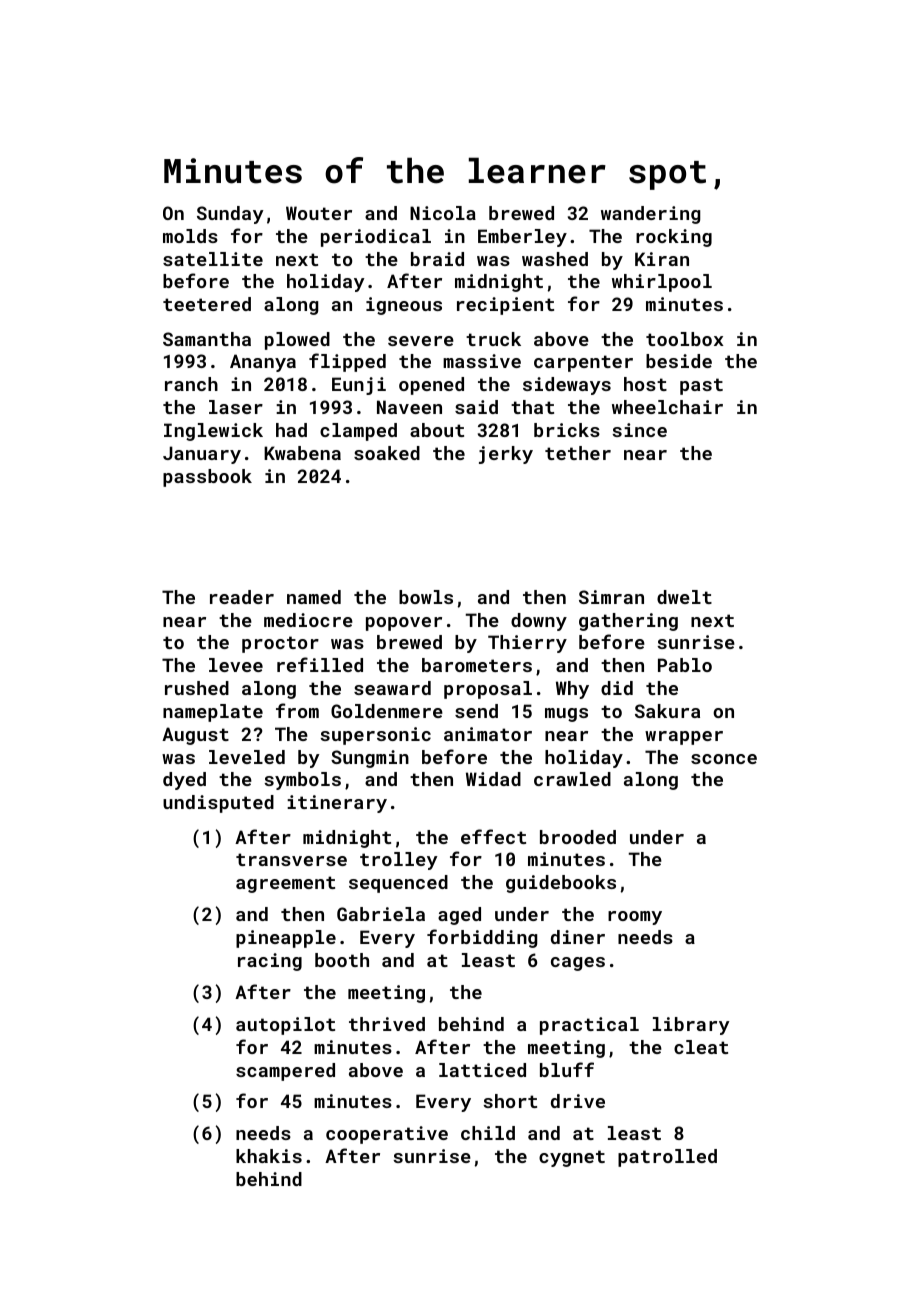 This screenshot has height=1311, width=924. Describe the element at coordinates (506, 455) in the screenshot. I see `jerky` at that location.
